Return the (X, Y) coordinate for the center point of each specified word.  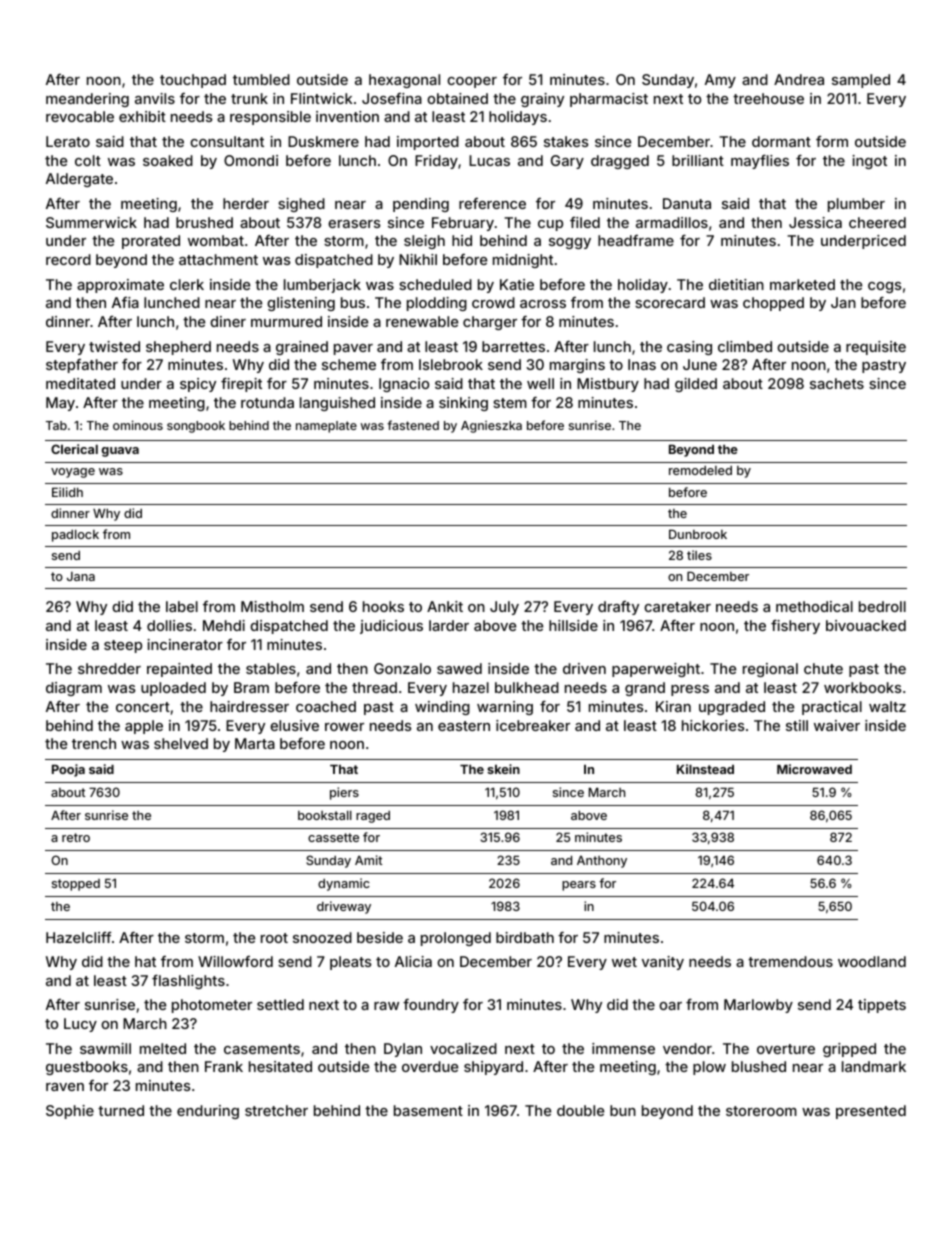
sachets (837, 383)
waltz (887, 706)
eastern (464, 726)
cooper (472, 82)
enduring (208, 1112)
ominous (138, 425)
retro (76, 837)
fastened (413, 425)
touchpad (193, 81)
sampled (861, 81)
